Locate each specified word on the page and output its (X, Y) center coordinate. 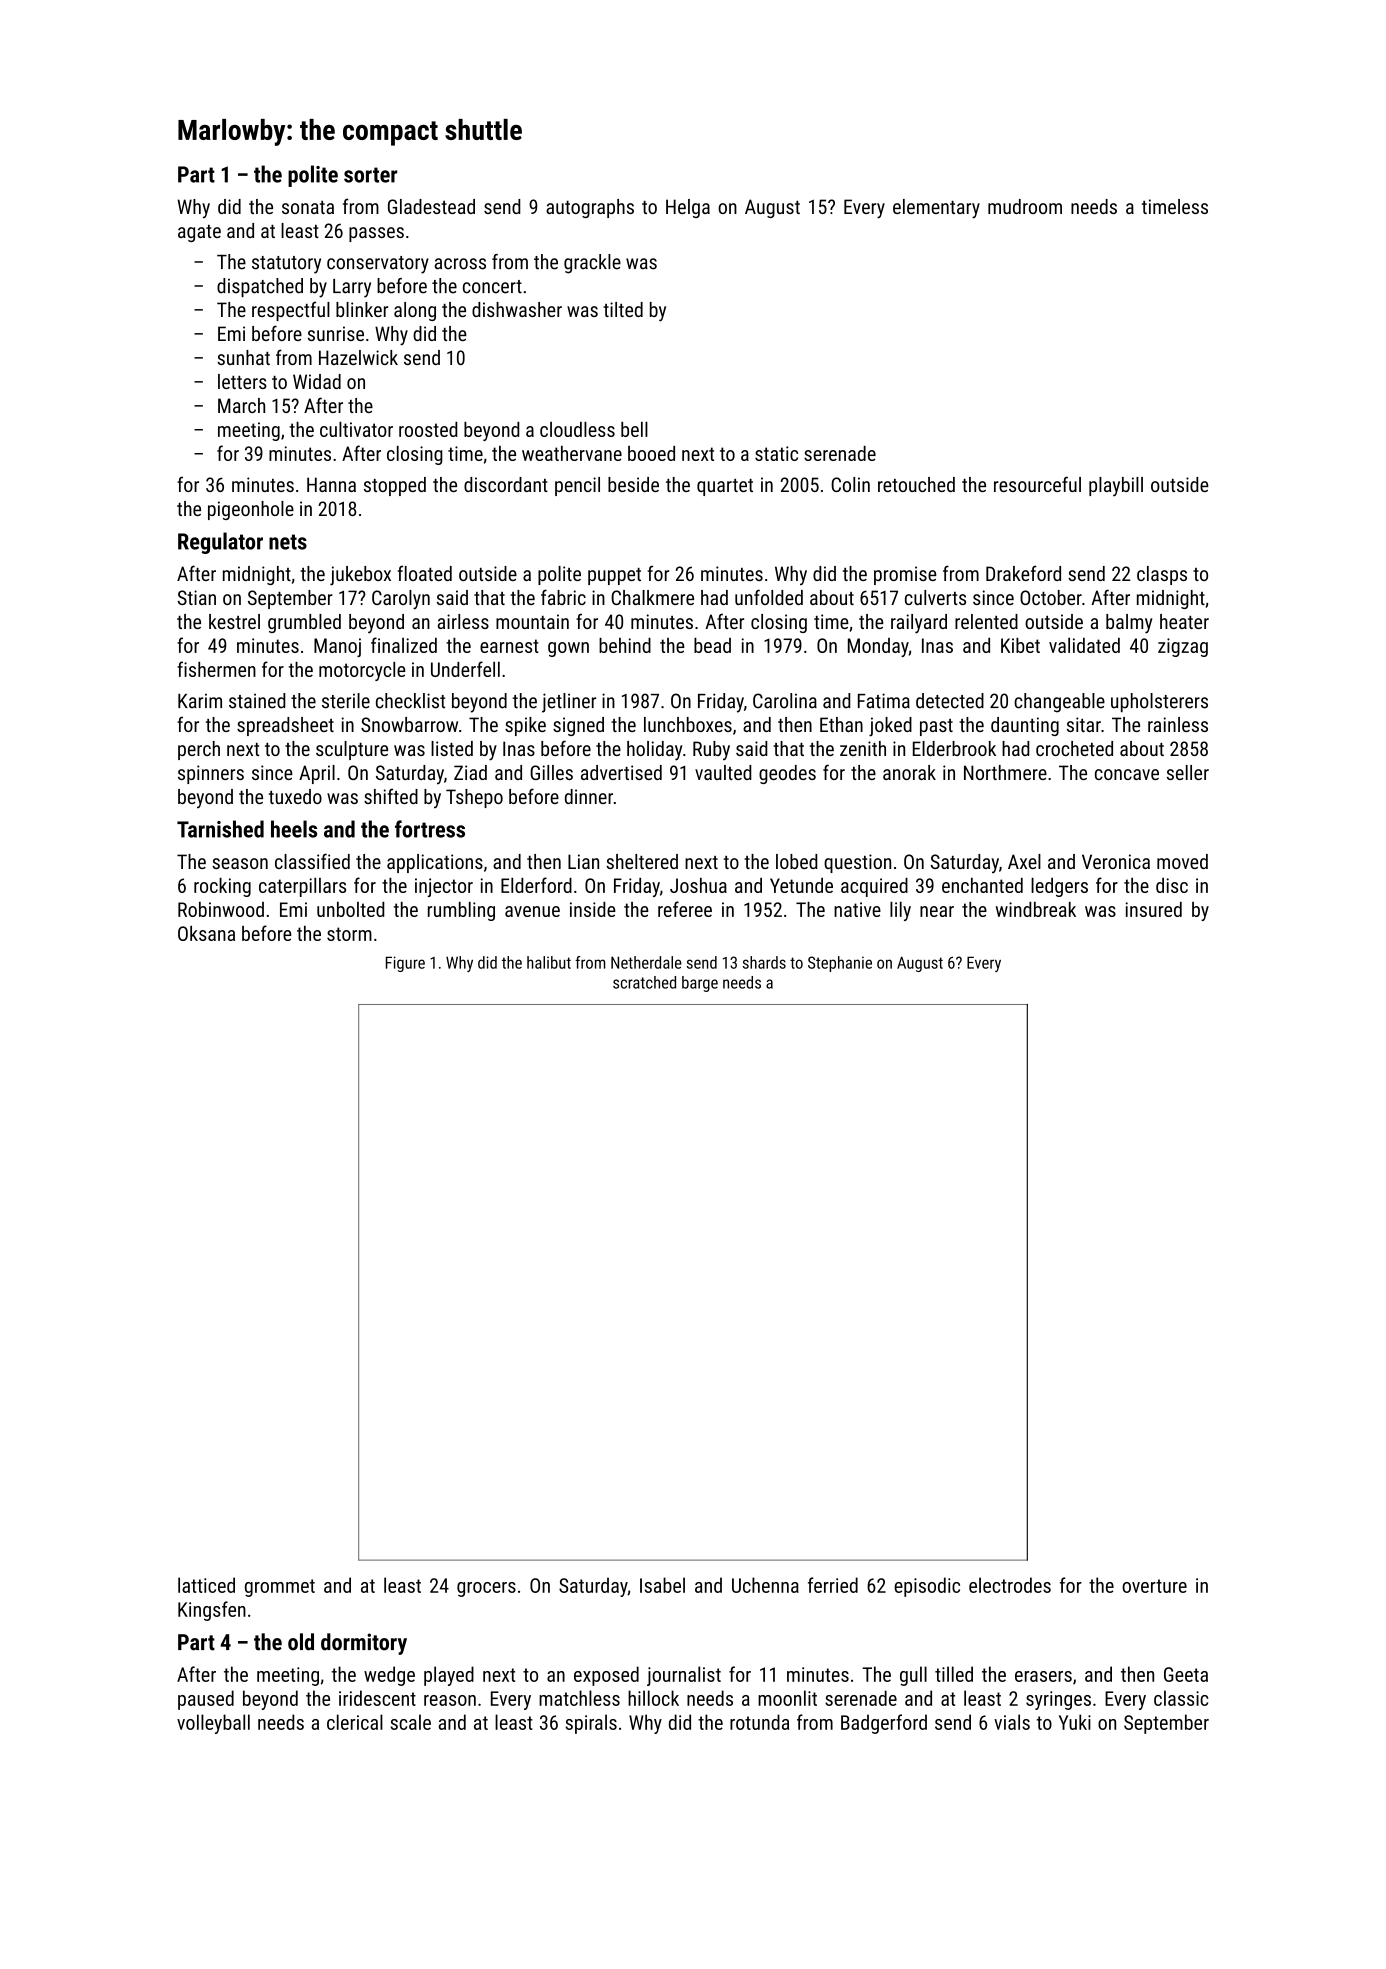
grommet (280, 1588)
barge (700, 984)
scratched (644, 982)
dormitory (364, 1644)
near (937, 911)
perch (199, 750)
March (241, 405)
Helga (688, 208)
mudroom (1025, 206)
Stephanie (840, 964)
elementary (936, 209)
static (776, 453)
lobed (796, 861)
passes (376, 234)
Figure (405, 964)
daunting (1025, 726)
